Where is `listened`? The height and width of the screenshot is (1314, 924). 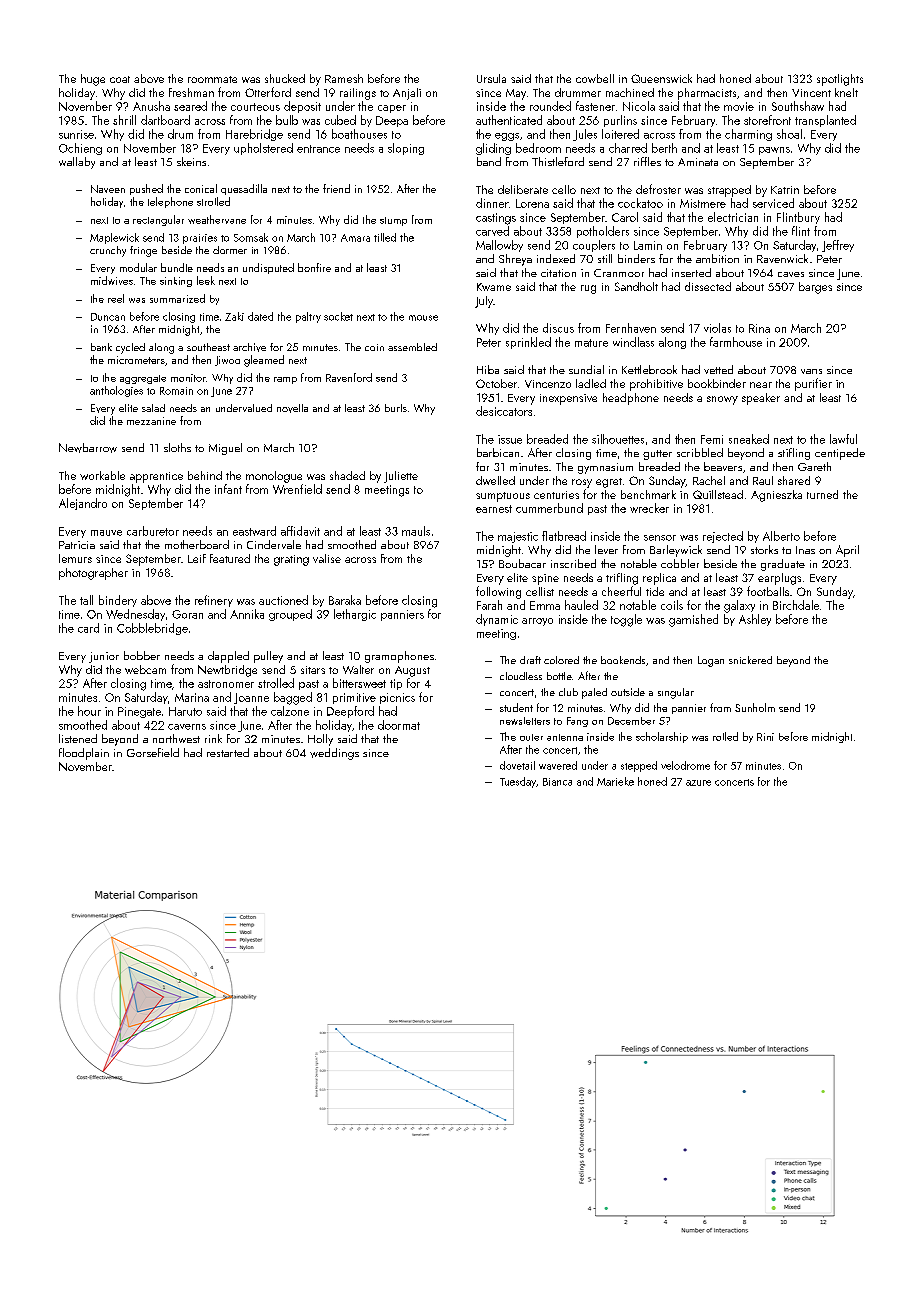 listened is located at coordinates (78, 738).
